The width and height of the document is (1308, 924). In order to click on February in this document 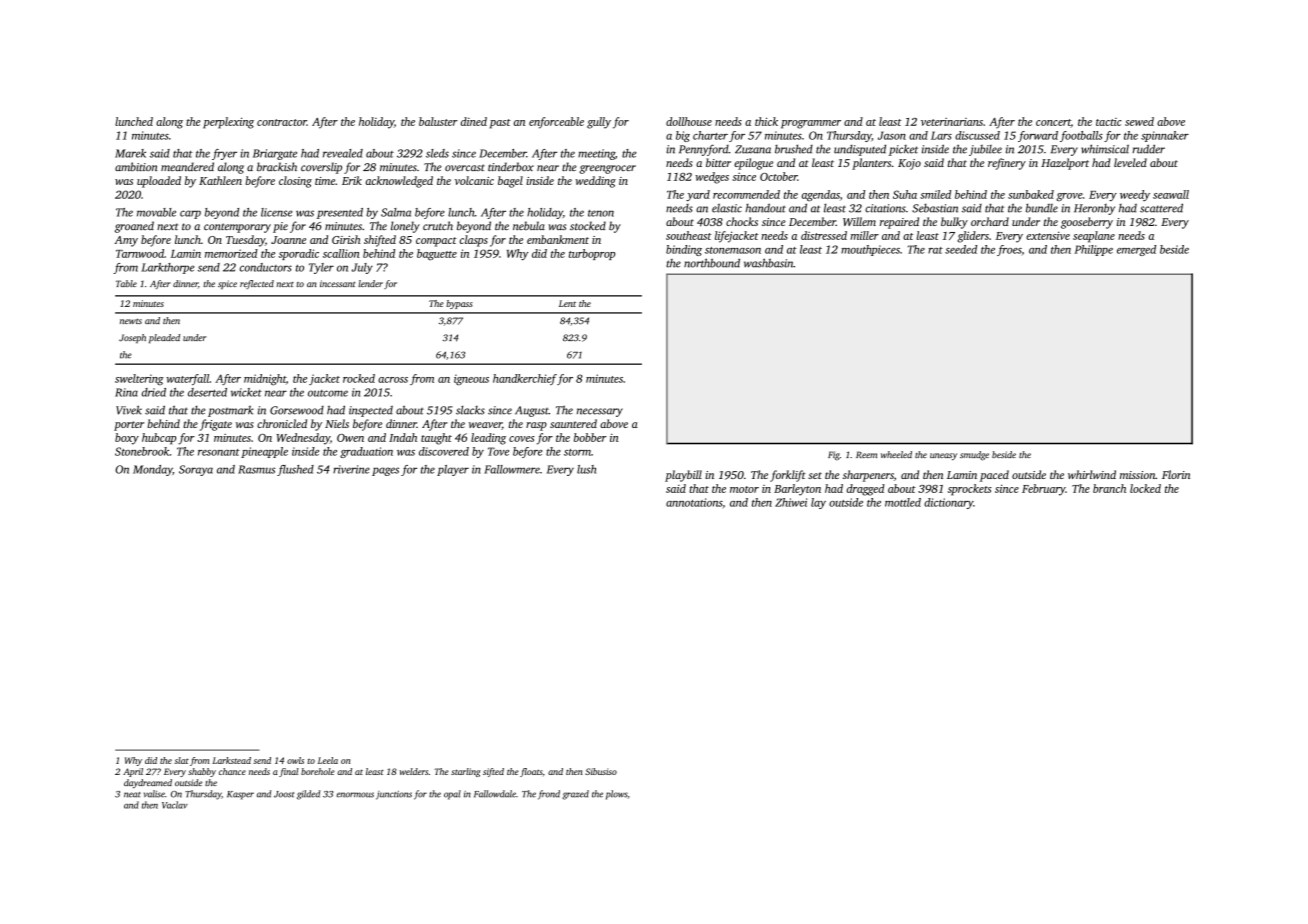, I will do `click(1044, 490)`.
